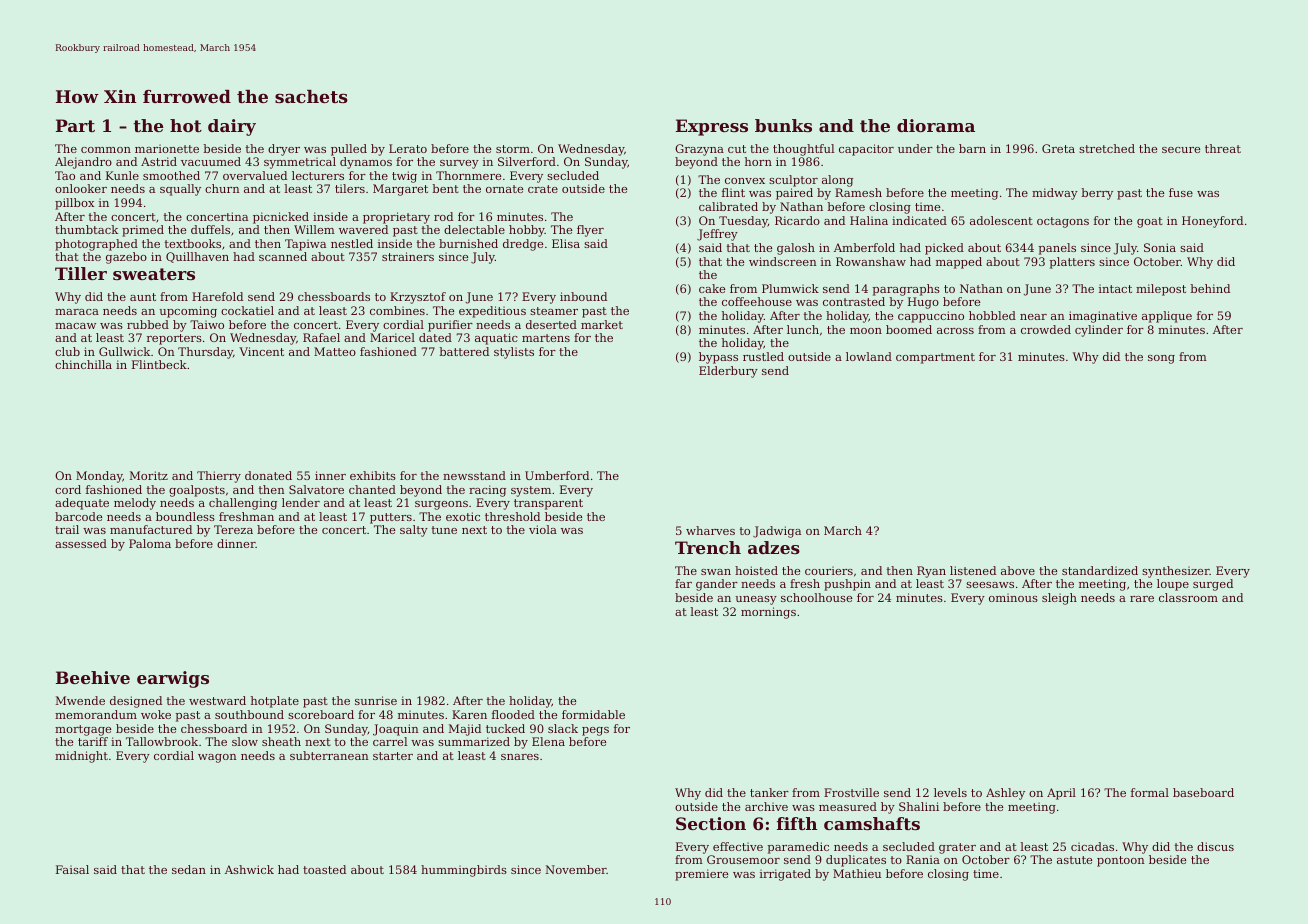 The image size is (1308, 924). What do you see at coordinates (321, 337) in the image?
I see `Rafael` at bounding box center [321, 337].
